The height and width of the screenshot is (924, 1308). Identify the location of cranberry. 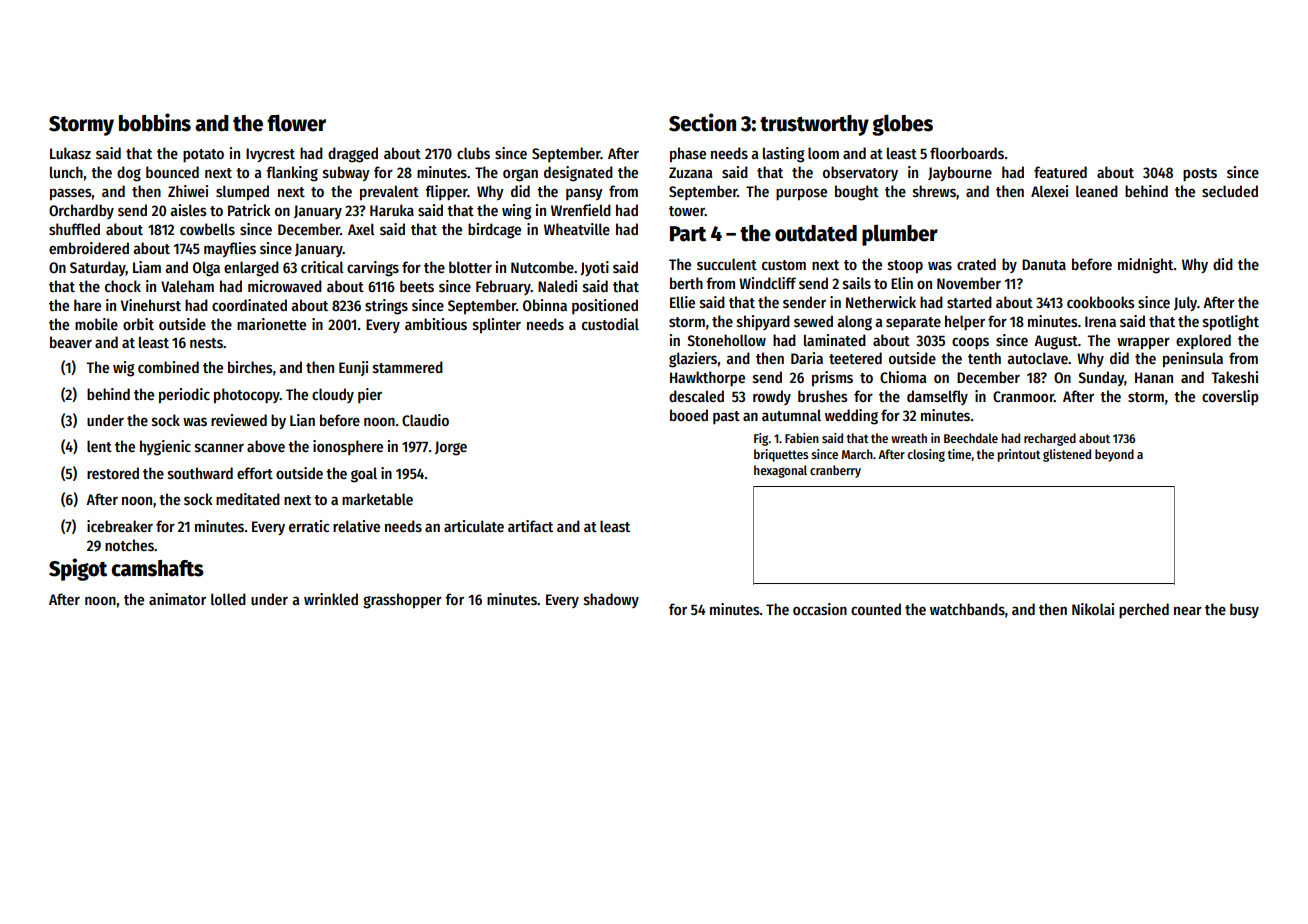
(835, 471).
